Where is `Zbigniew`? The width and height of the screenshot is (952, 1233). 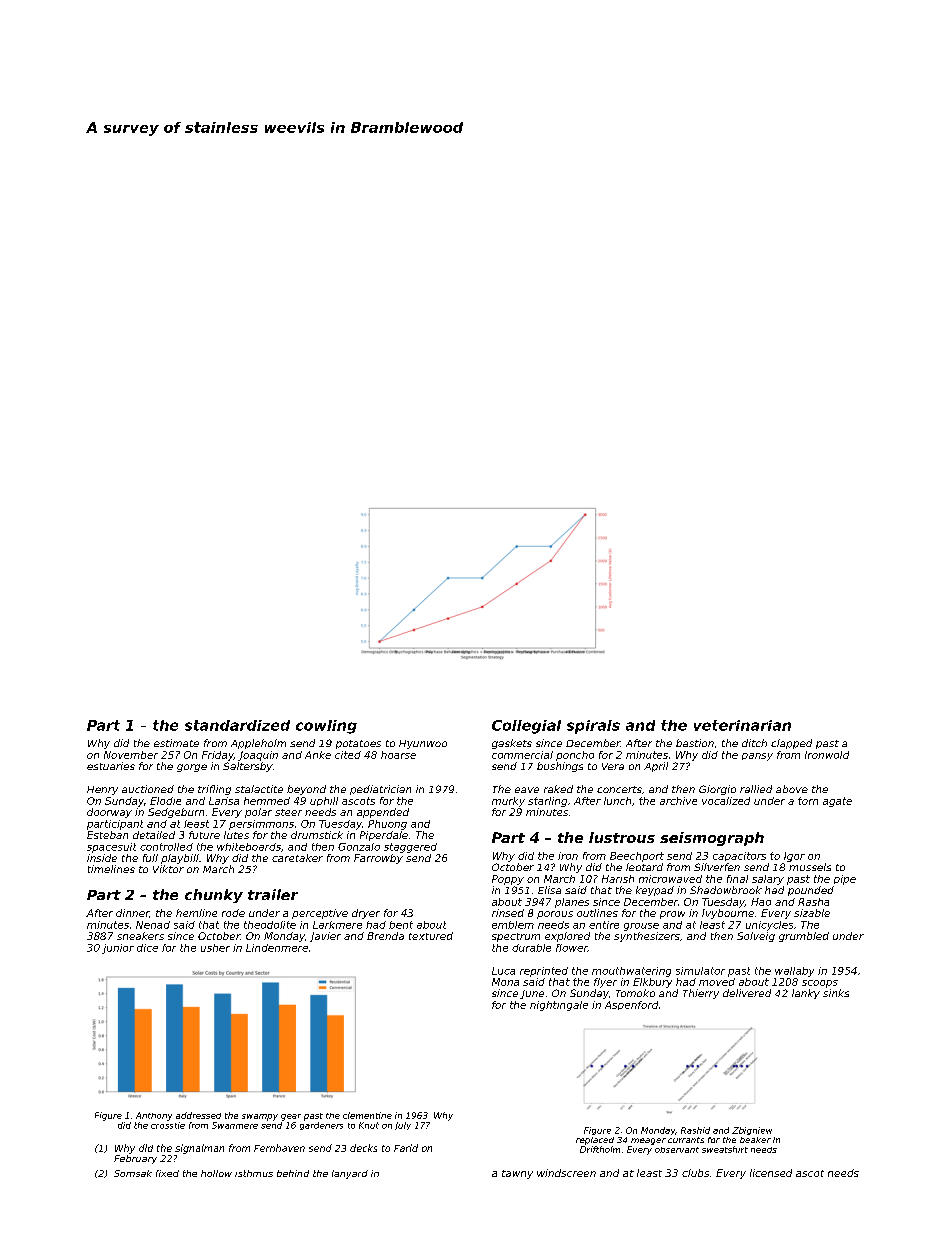
Zbigniew is located at coordinates (752, 1131).
